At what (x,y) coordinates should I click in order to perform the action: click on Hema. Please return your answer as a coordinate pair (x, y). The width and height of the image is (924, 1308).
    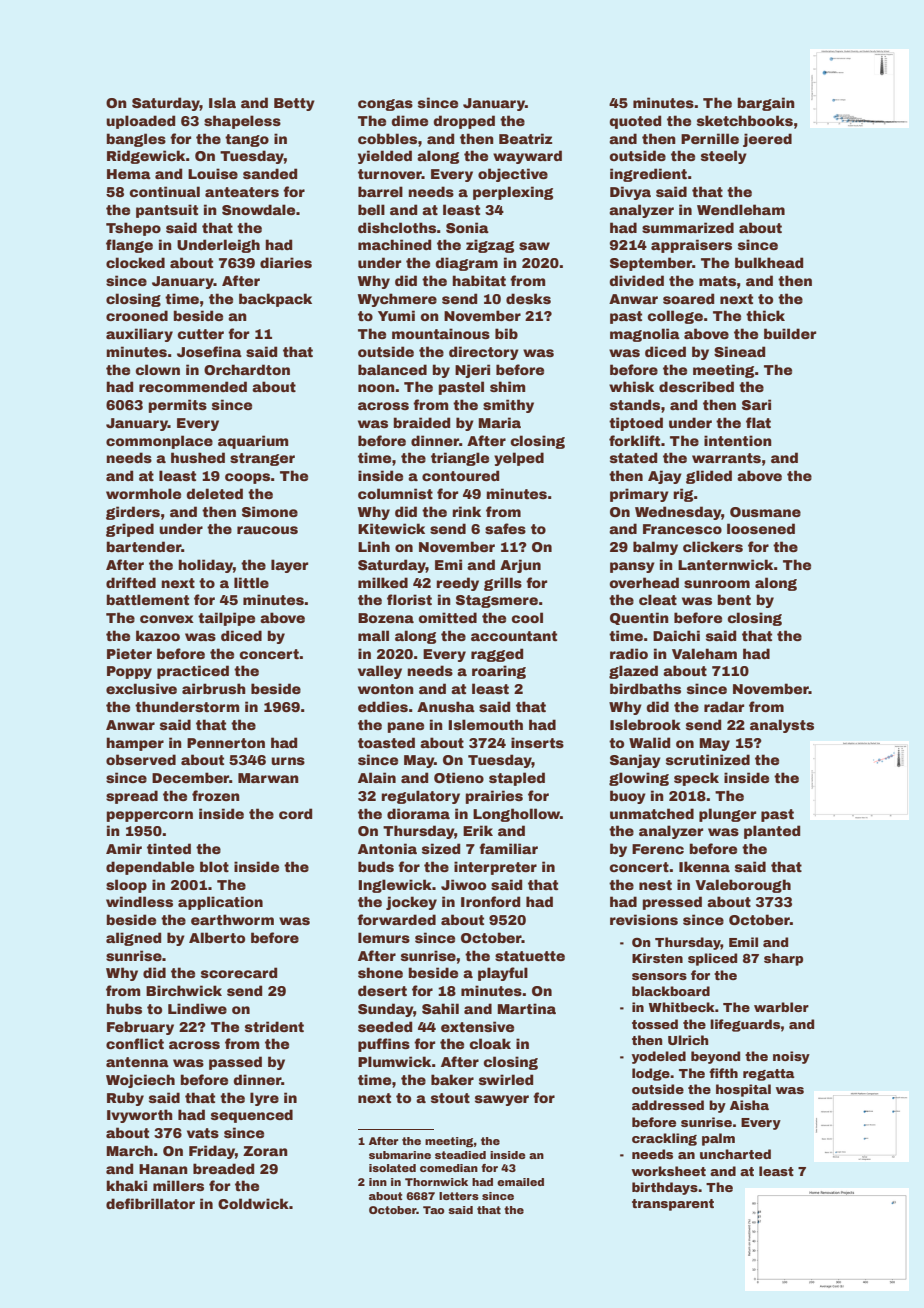
    Looking at the image, I should click on (129, 174).
